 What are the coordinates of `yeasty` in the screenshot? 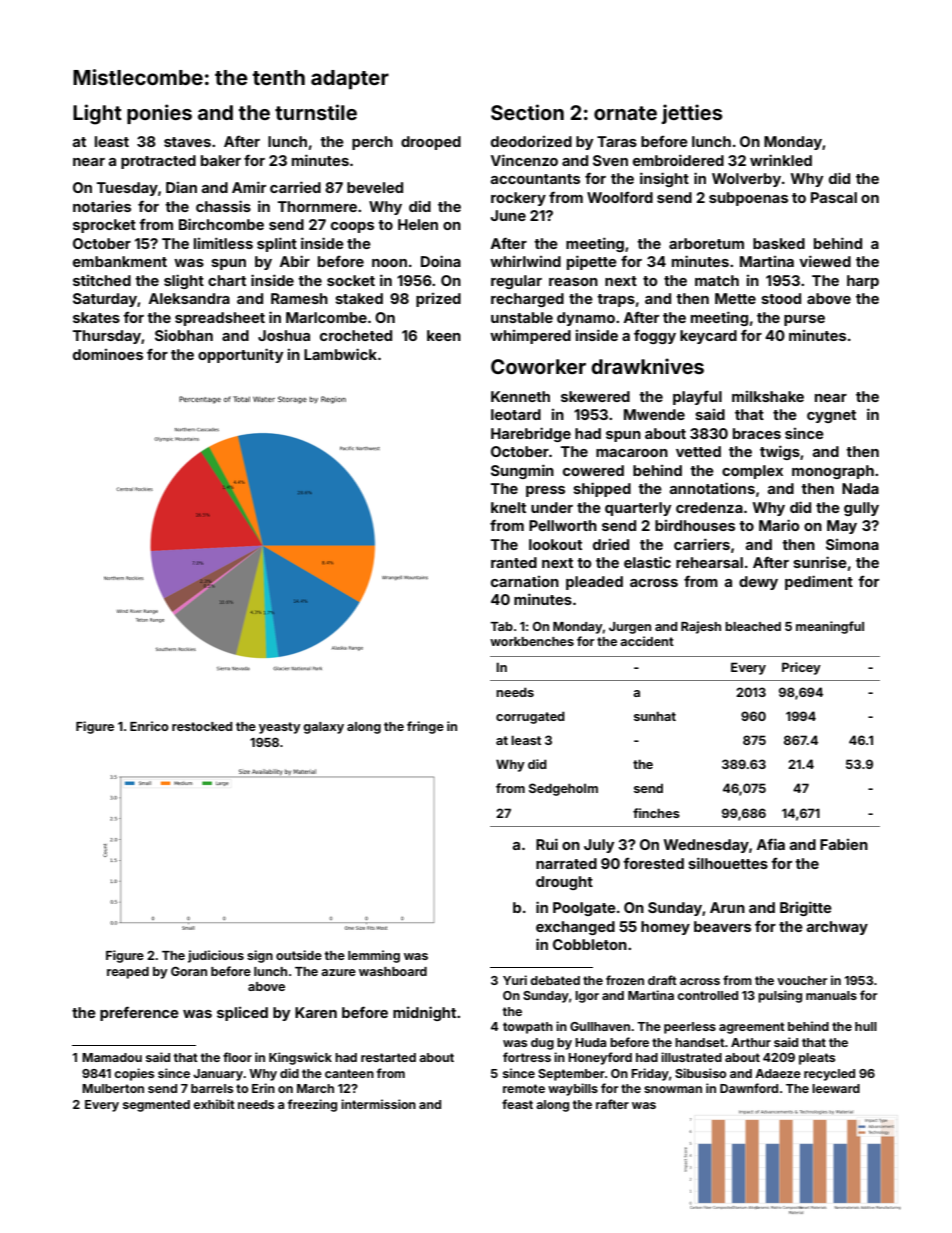 It's located at (279, 728).
